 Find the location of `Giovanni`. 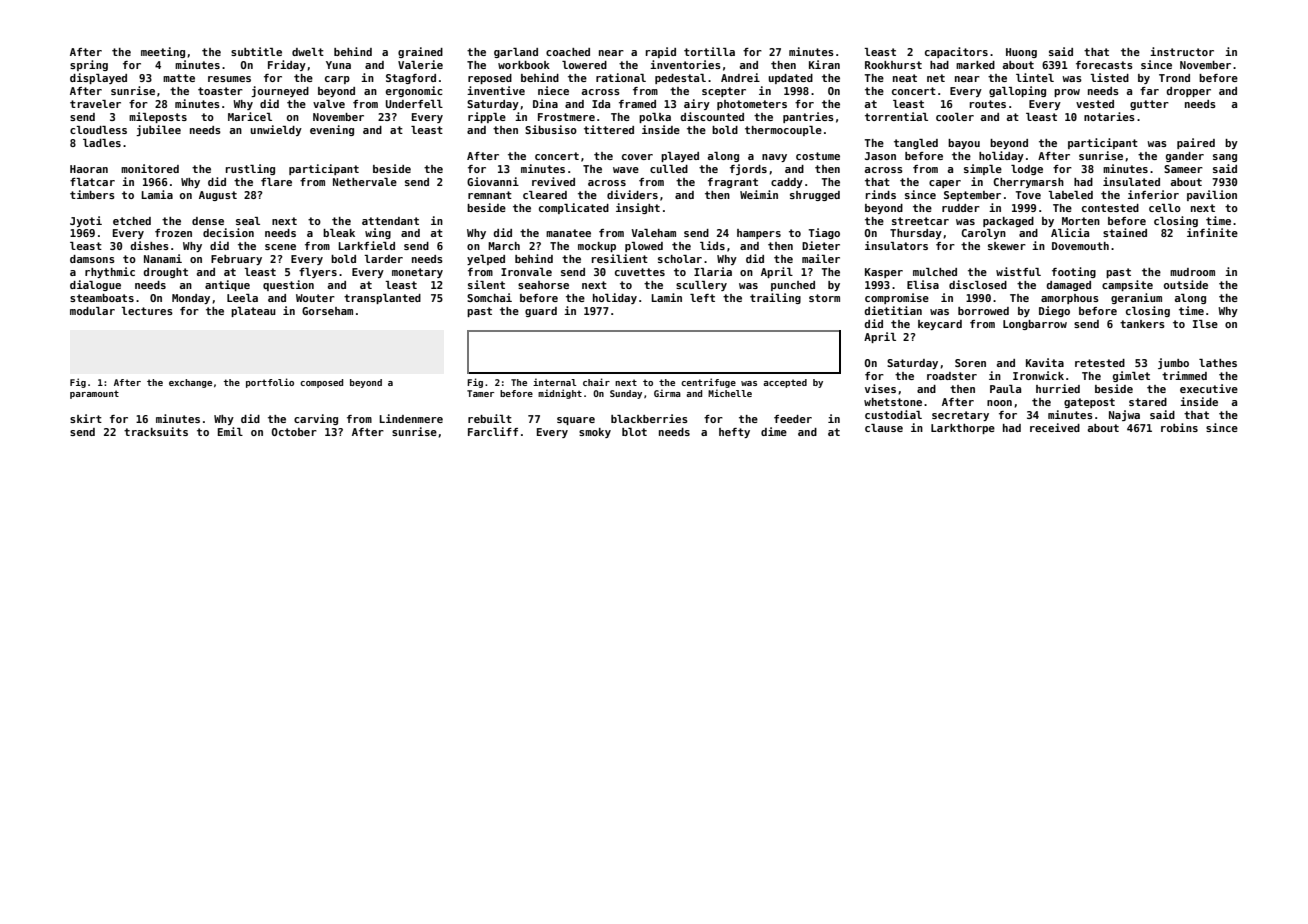

Giovanni is located at coordinates (493, 181).
